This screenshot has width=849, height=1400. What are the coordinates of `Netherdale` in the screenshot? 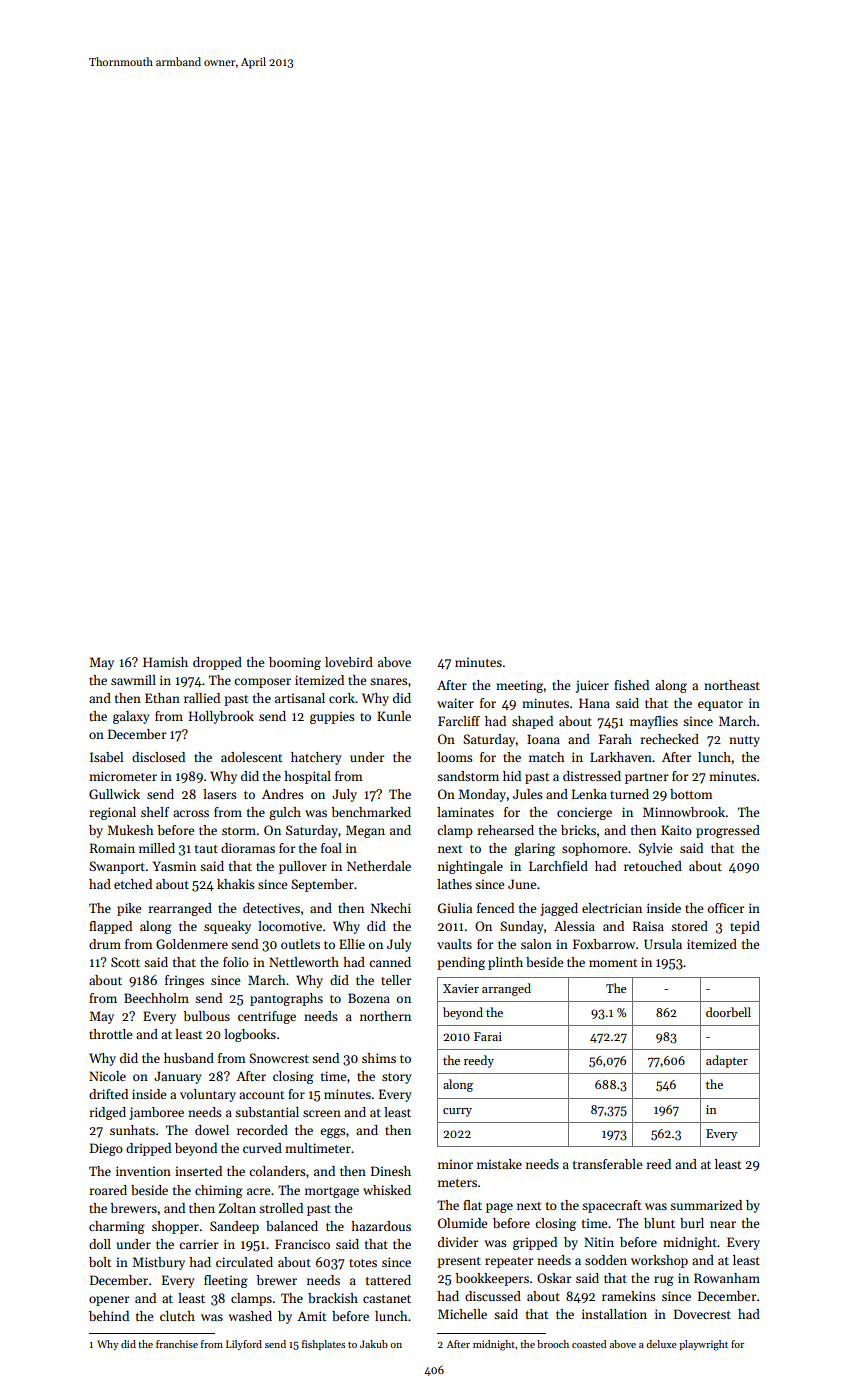 It's located at (379, 866).
